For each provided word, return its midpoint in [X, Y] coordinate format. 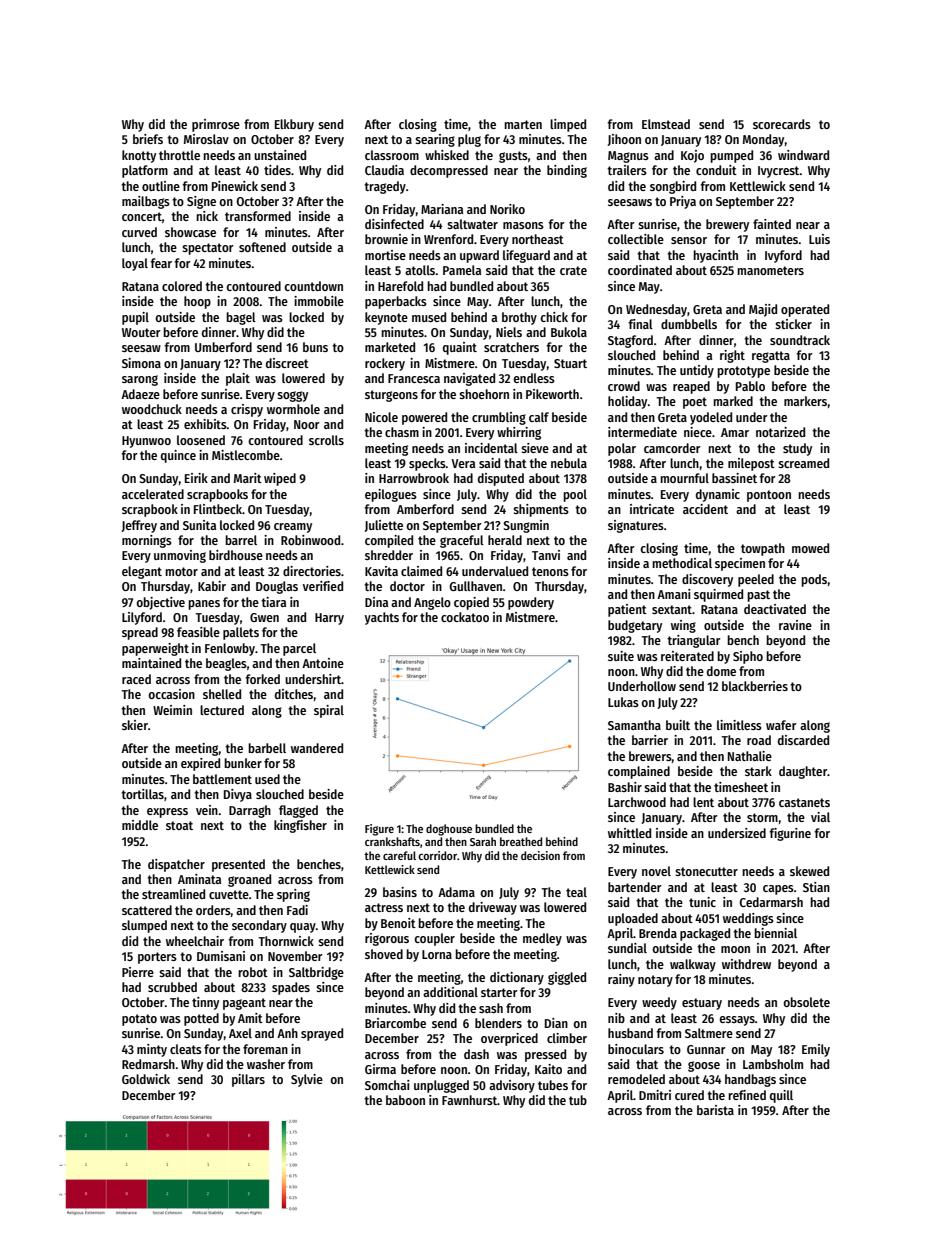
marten [523, 124]
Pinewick [235, 186]
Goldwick [146, 1079]
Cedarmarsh [771, 902]
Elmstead [666, 124]
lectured [222, 710]
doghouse [449, 830]
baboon [405, 1100]
